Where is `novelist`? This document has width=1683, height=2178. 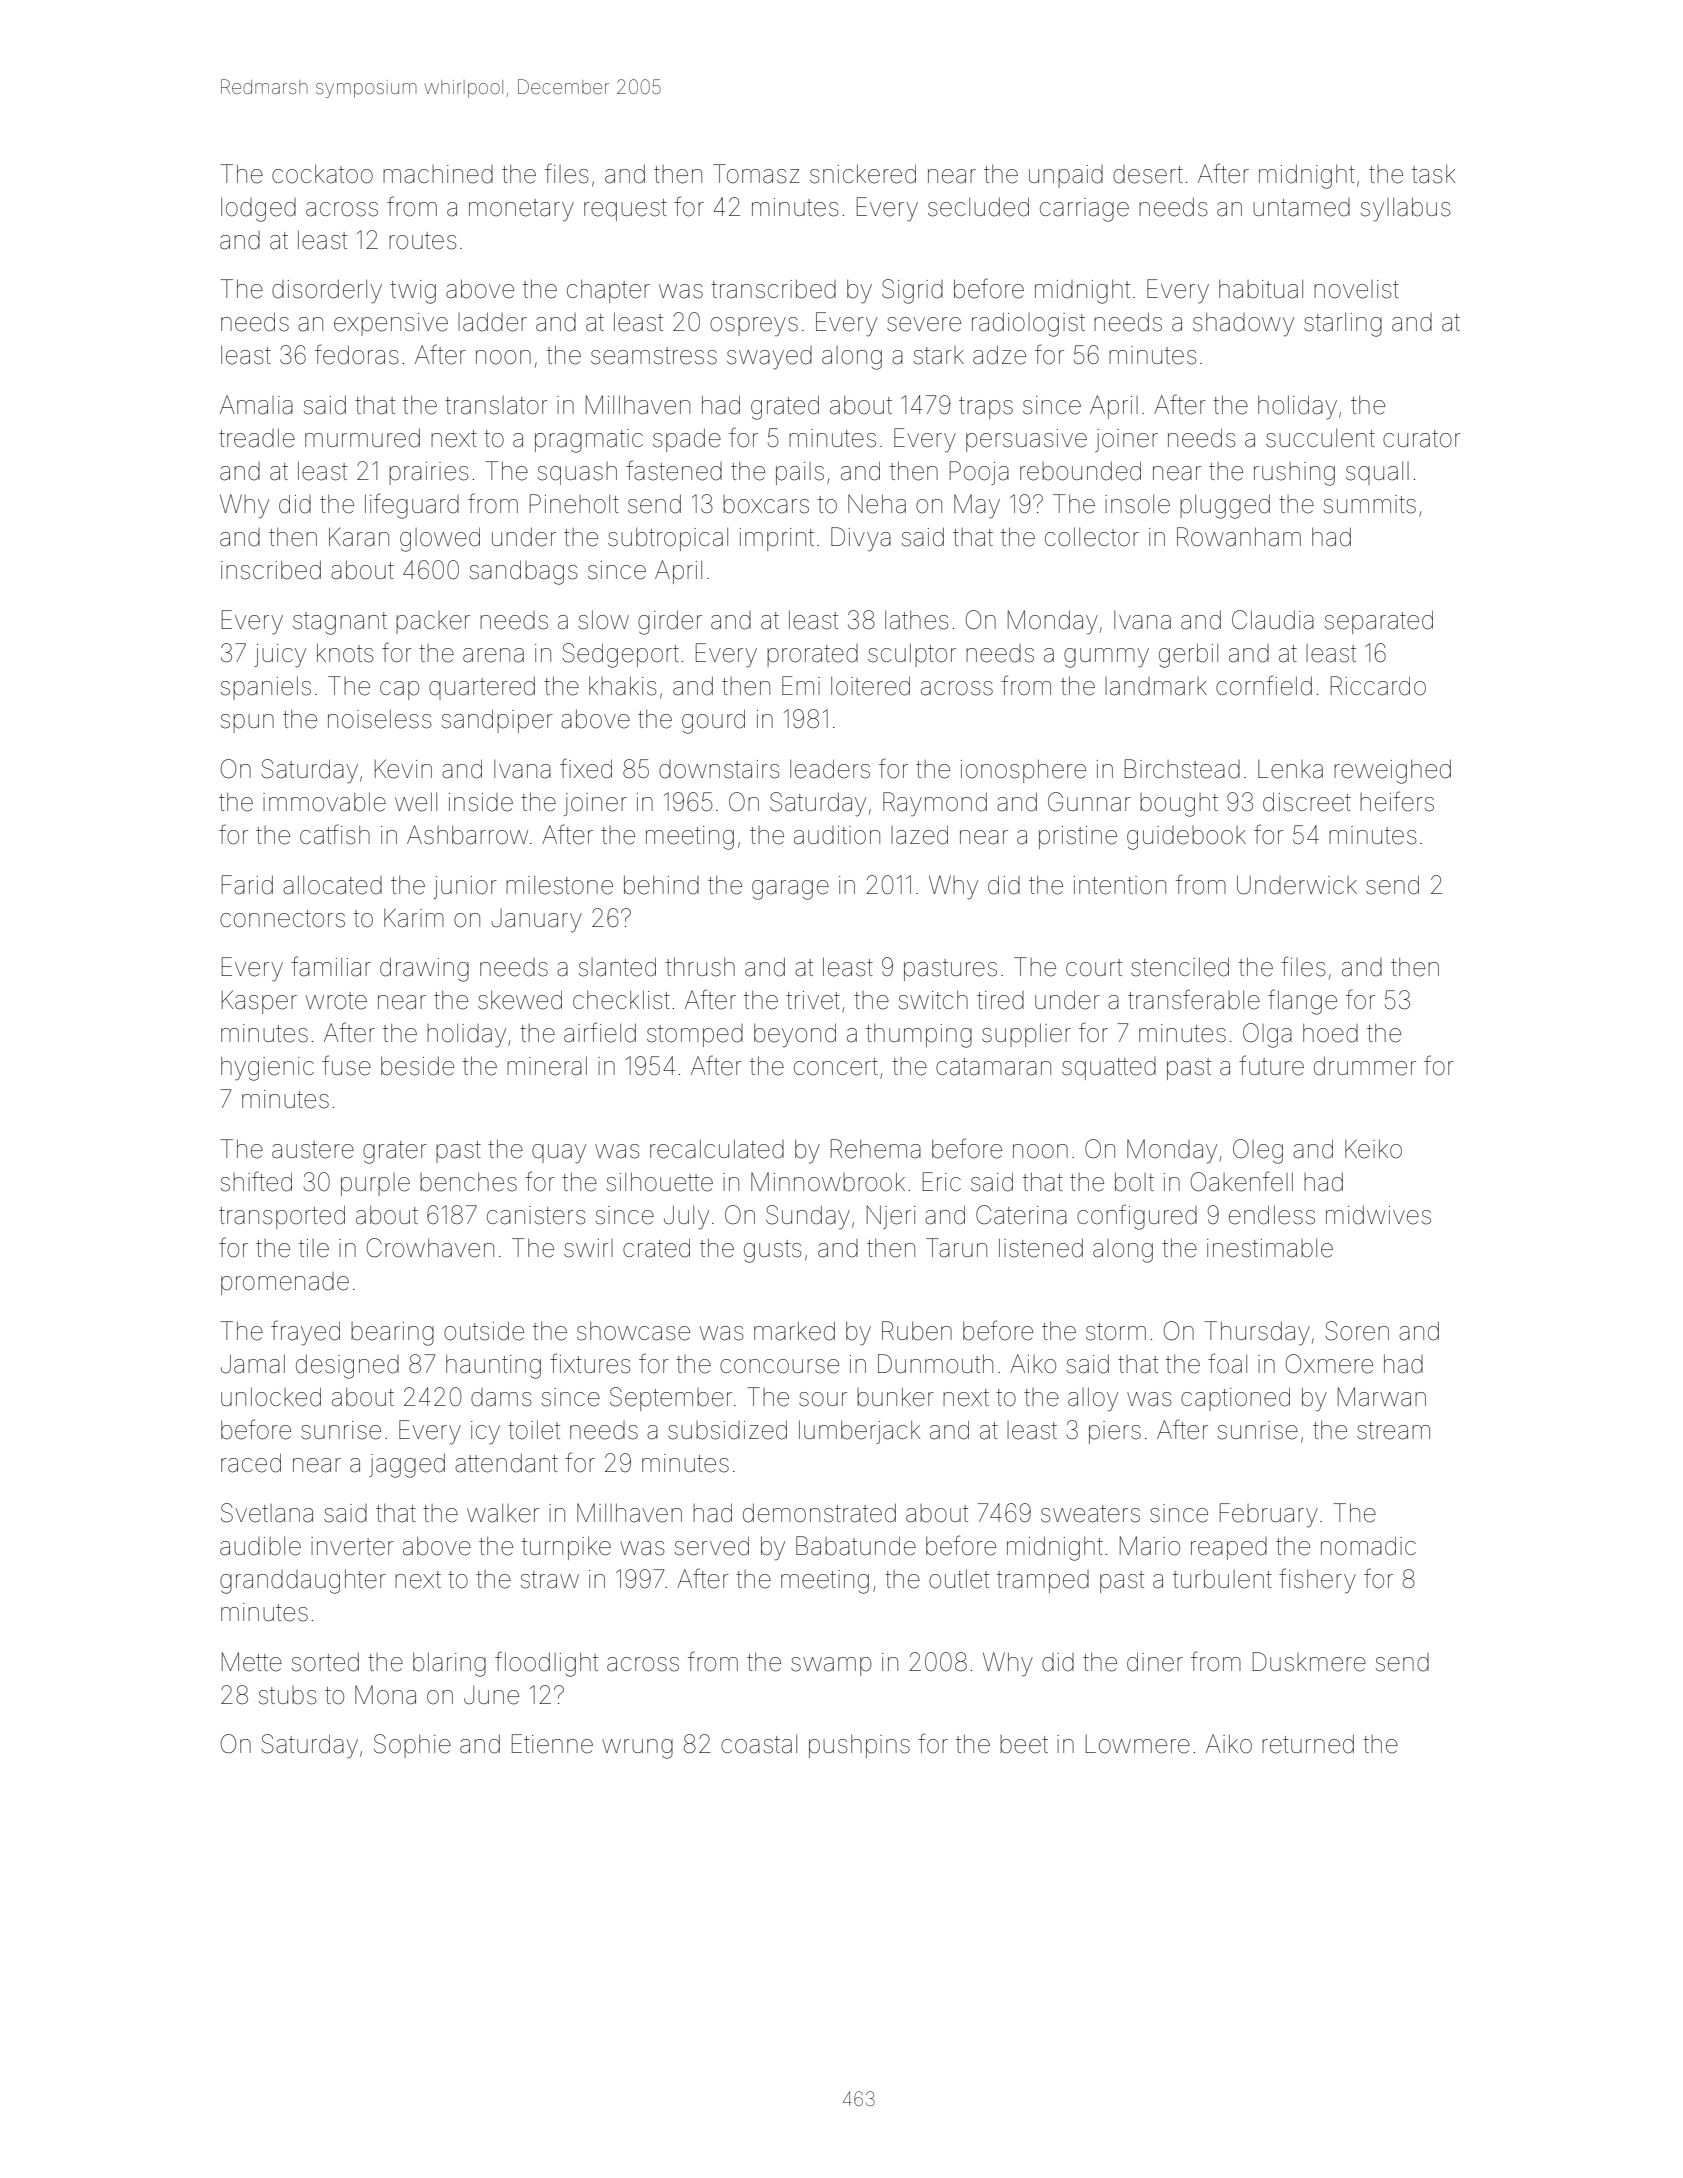
novelist is located at coordinates (1356, 289).
